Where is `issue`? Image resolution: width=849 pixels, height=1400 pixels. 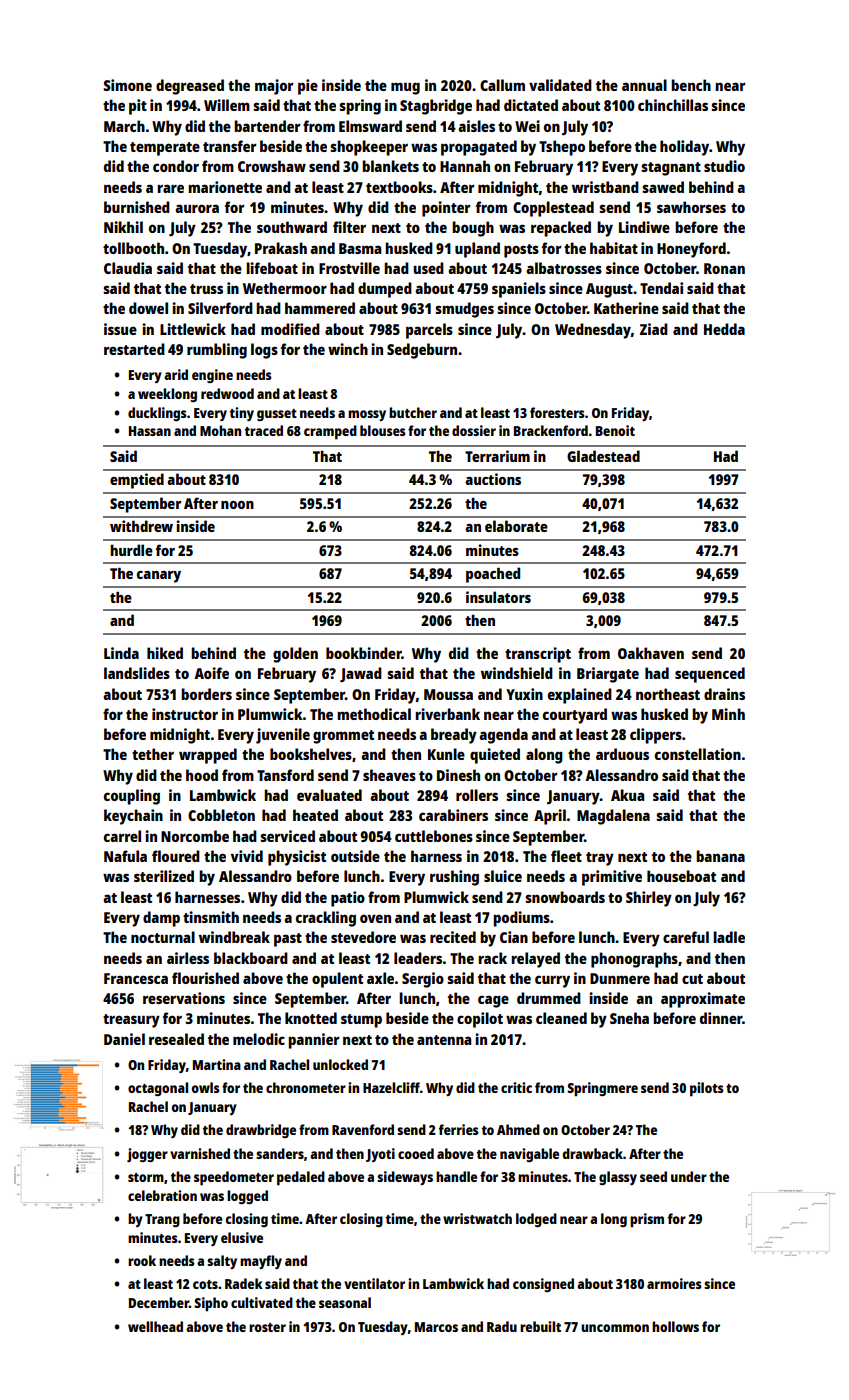
issue is located at coordinates (120, 329).
